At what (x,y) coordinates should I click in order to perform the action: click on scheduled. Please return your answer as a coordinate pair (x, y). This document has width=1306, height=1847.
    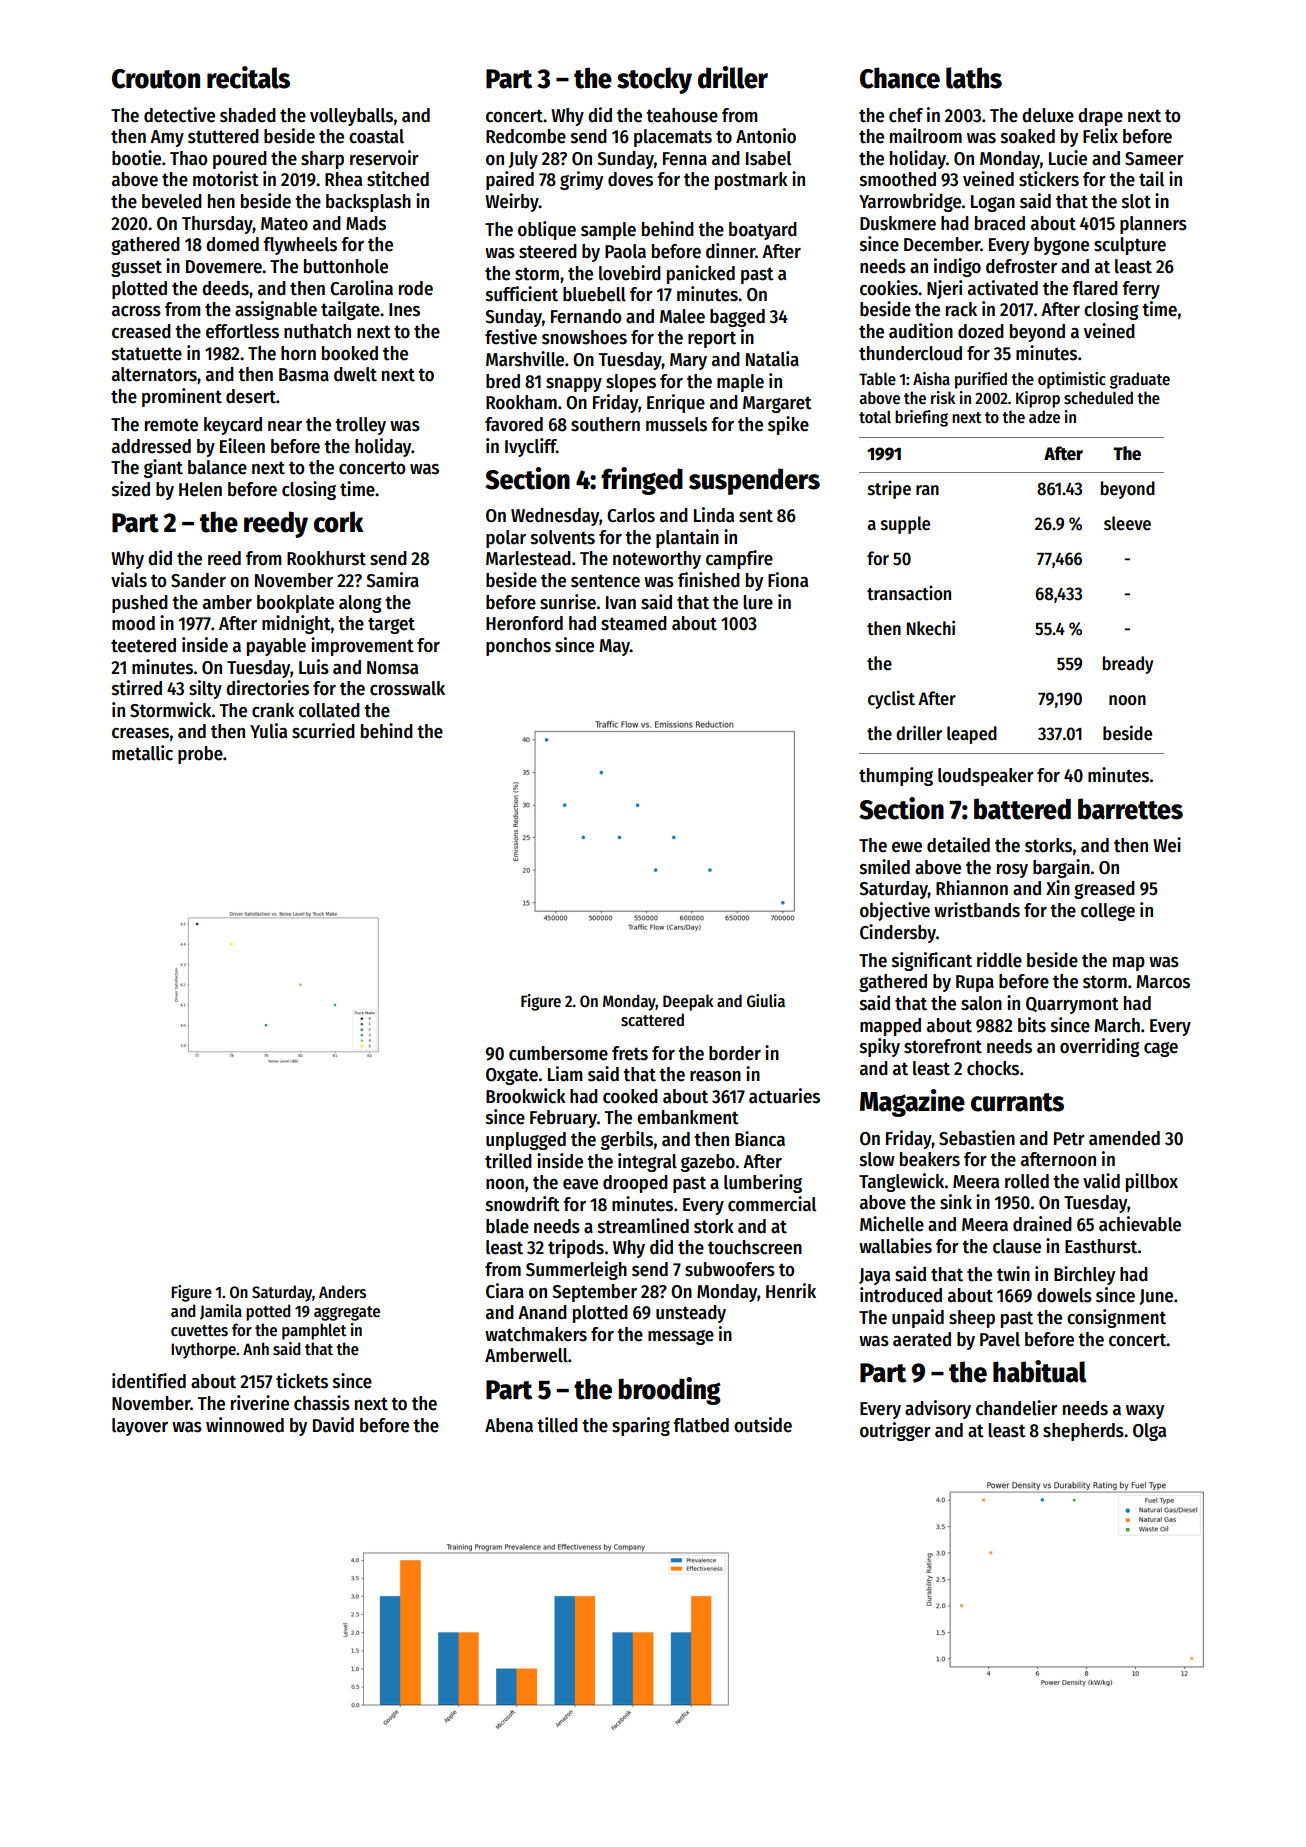
    Looking at the image, I should click on (1098, 398).
